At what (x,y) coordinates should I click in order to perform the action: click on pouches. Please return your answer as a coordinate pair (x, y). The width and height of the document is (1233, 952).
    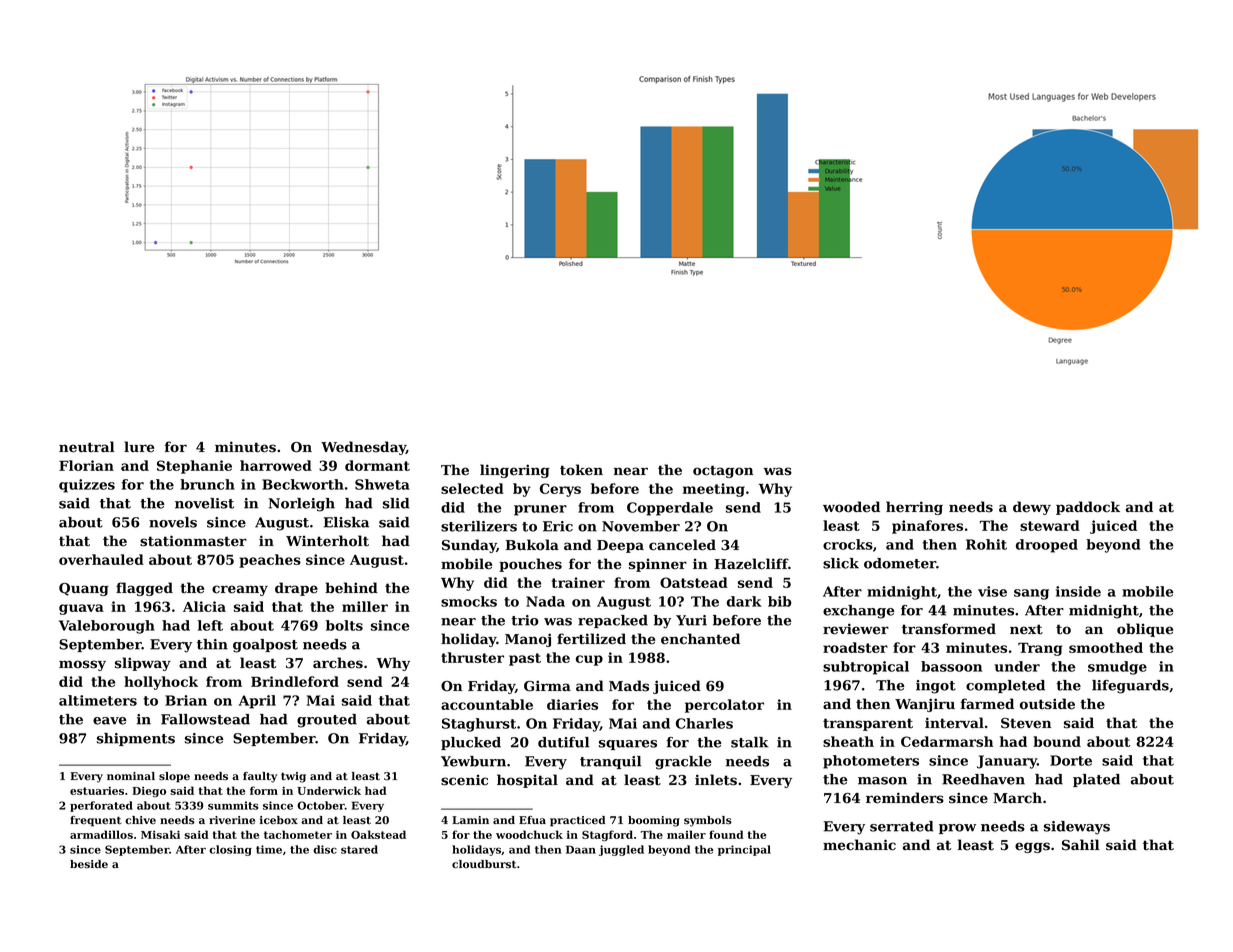
    Looking at the image, I should click on (530, 565).
